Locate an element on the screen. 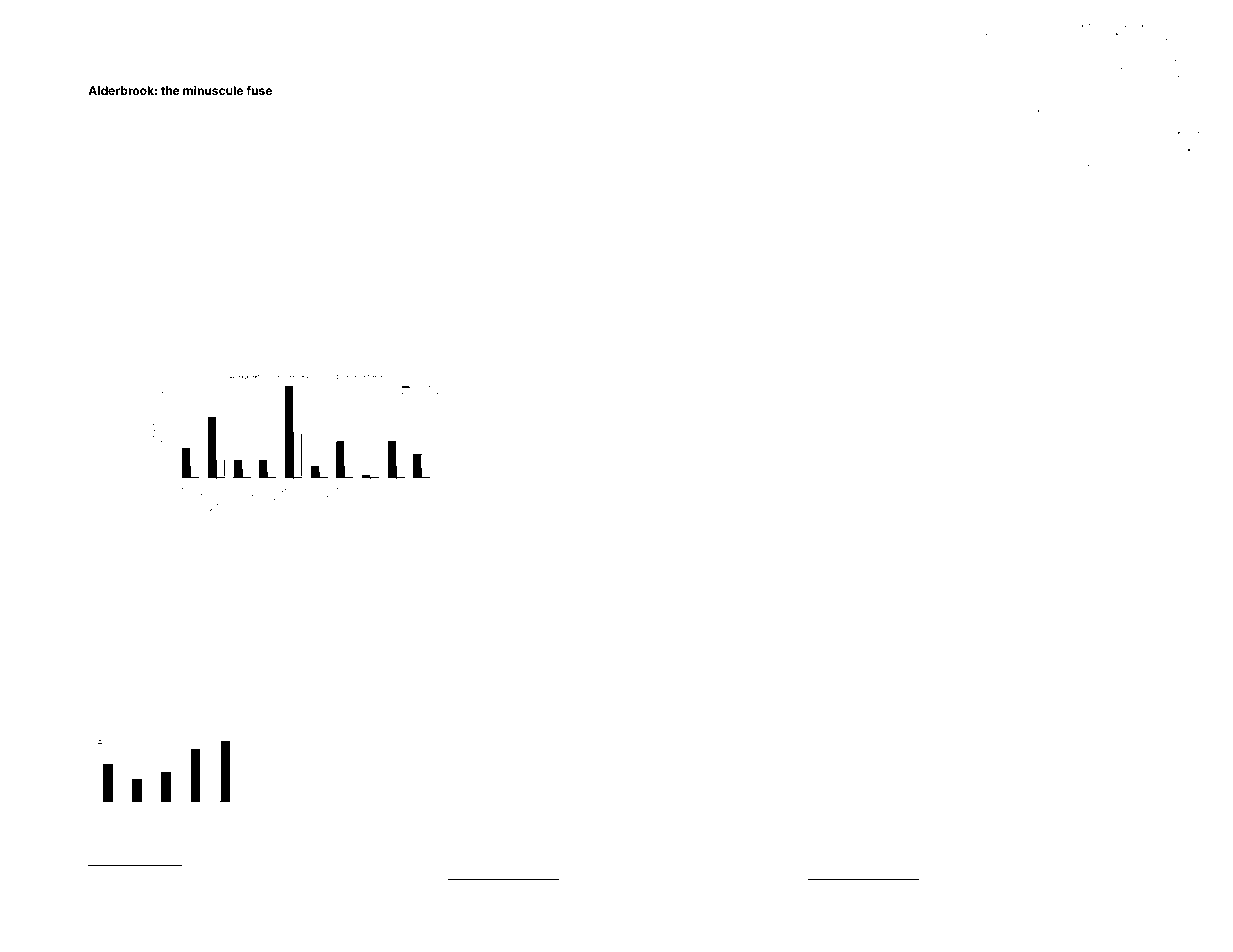  Meera is located at coordinates (735, 853).
